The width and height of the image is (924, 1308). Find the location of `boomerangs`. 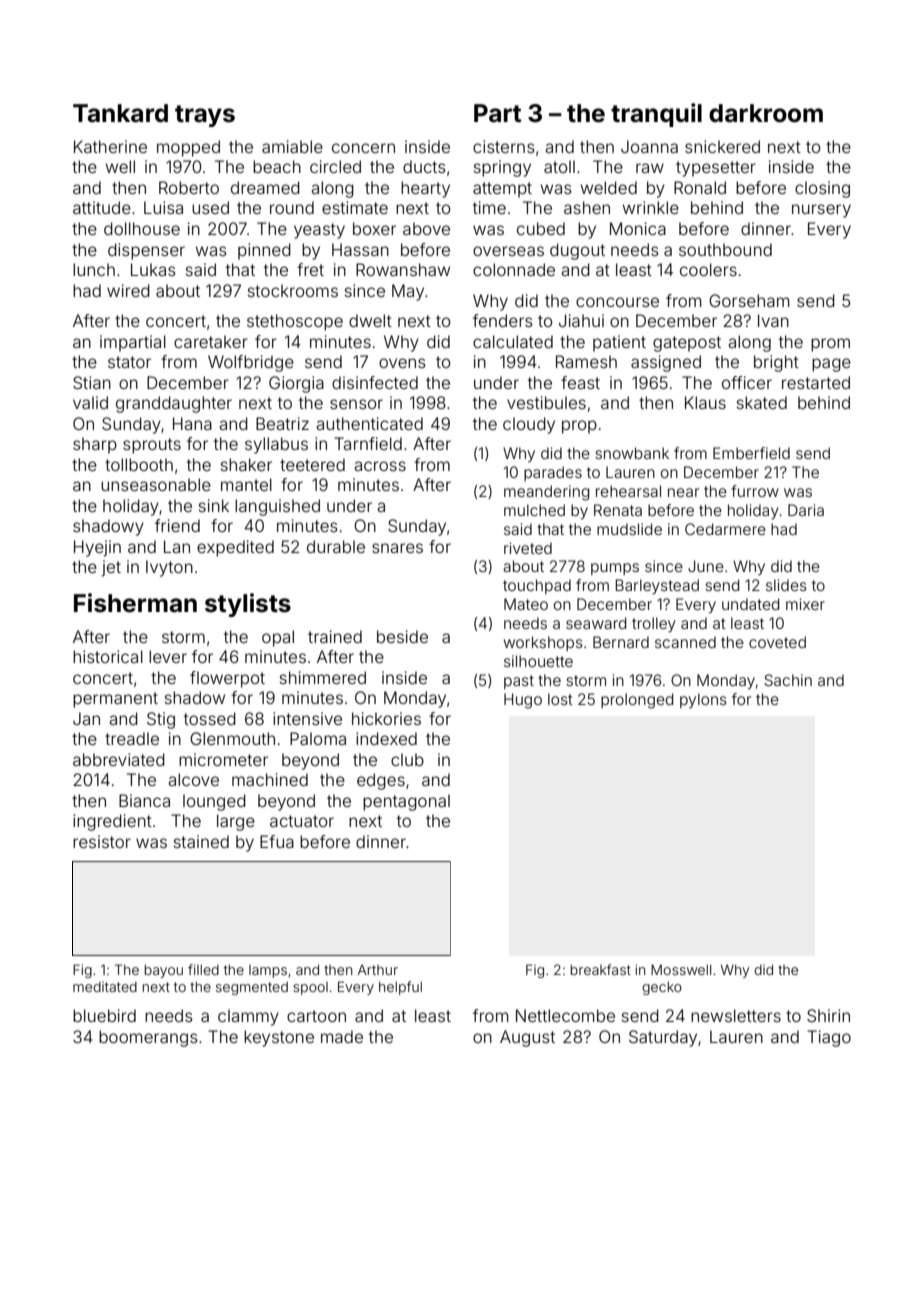

boomerangs is located at coordinates (148, 1038).
